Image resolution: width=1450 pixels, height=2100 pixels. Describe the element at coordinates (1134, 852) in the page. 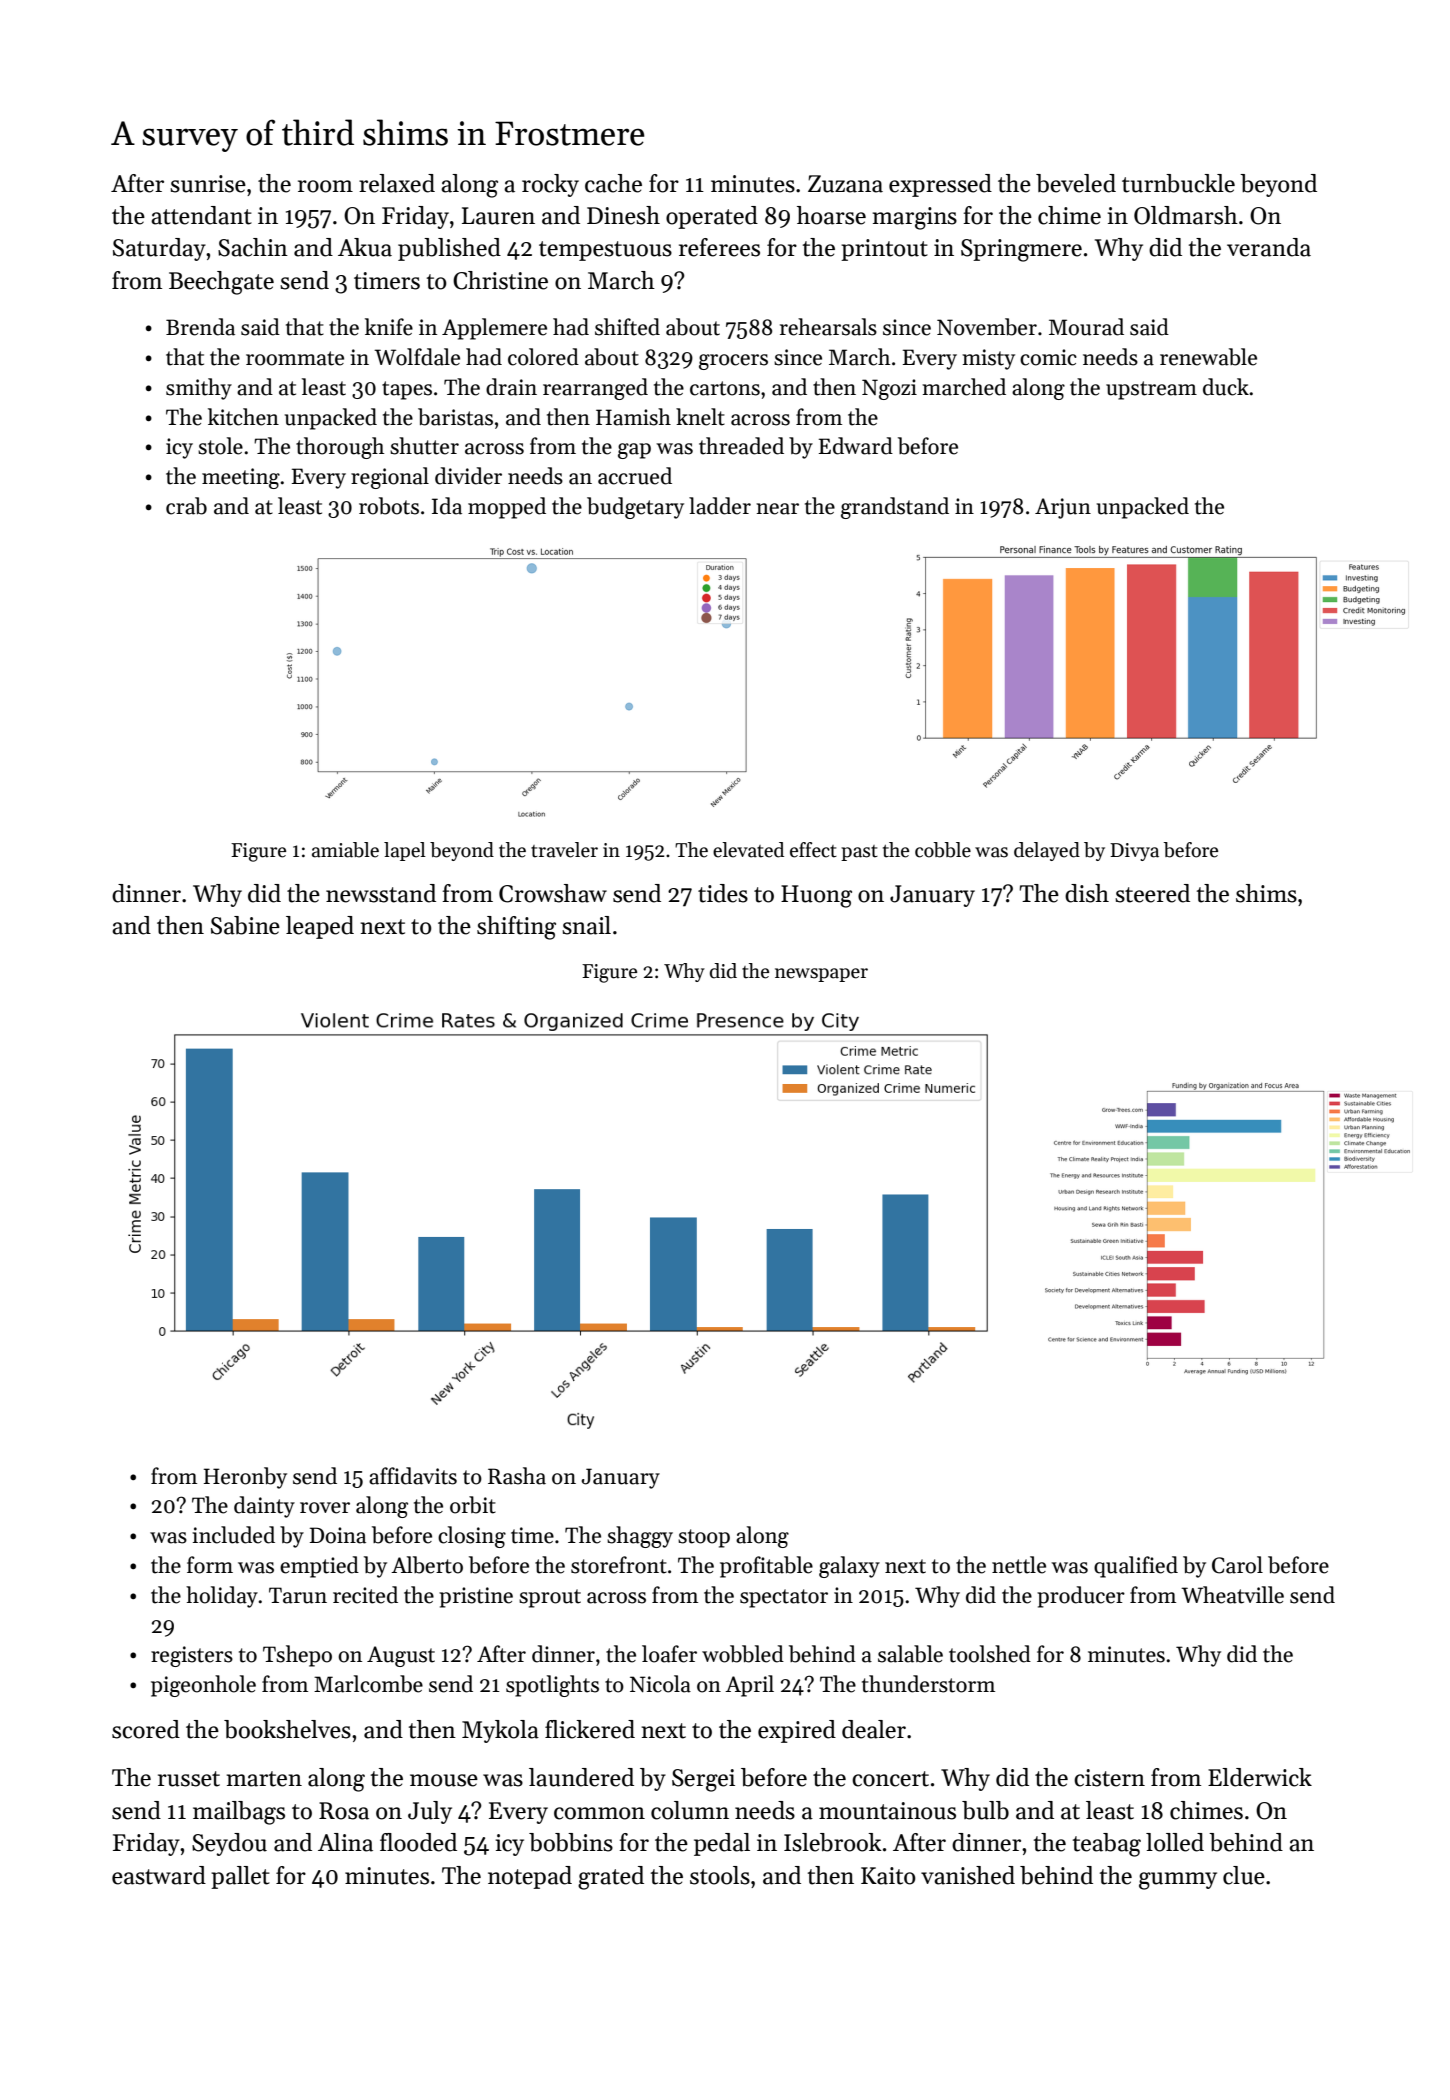

I see `Divya` at that location.
